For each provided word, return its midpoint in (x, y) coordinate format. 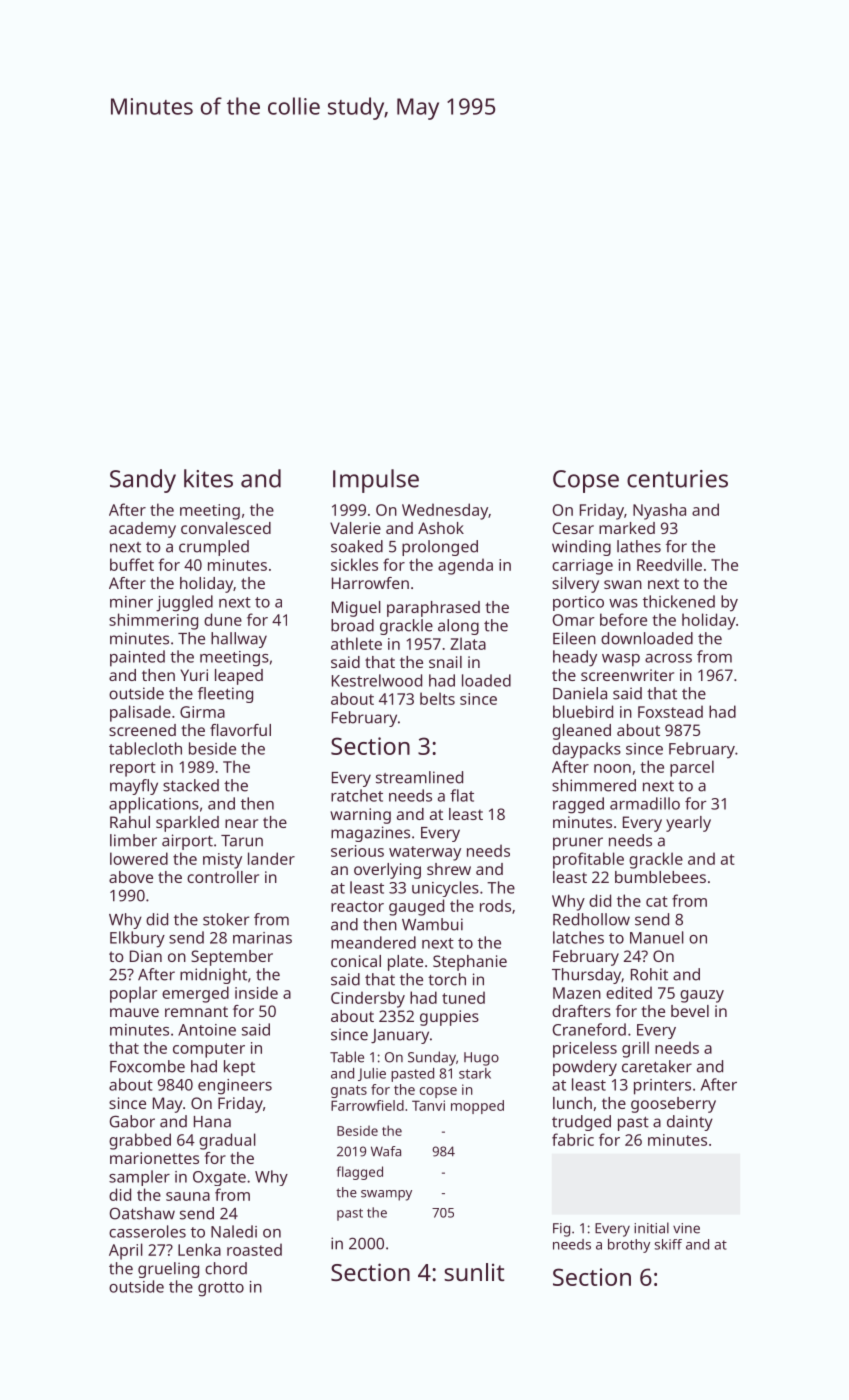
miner (131, 602)
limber (133, 840)
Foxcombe (147, 1066)
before (623, 619)
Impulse (376, 481)
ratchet (357, 795)
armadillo (645, 803)
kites (208, 478)
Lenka (199, 1249)
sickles (354, 564)
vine (686, 1228)
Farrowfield (367, 1105)
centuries (677, 479)
